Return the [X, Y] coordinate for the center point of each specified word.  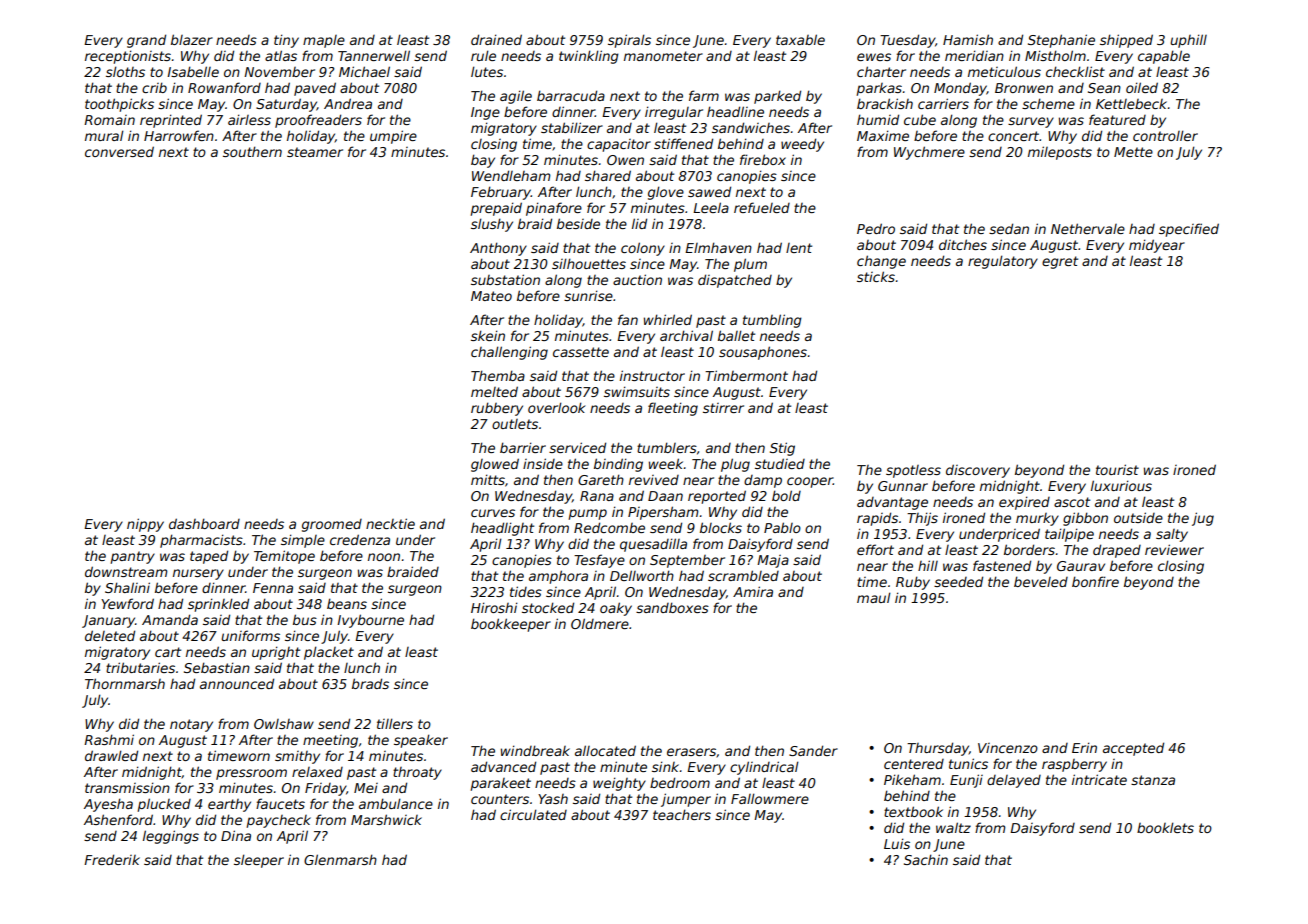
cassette [581, 352]
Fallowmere [770, 798]
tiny [286, 41]
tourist [1117, 469]
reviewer [1174, 549]
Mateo [491, 296]
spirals [629, 41]
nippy [145, 525]
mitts [488, 479]
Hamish [968, 39]
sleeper [259, 861]
